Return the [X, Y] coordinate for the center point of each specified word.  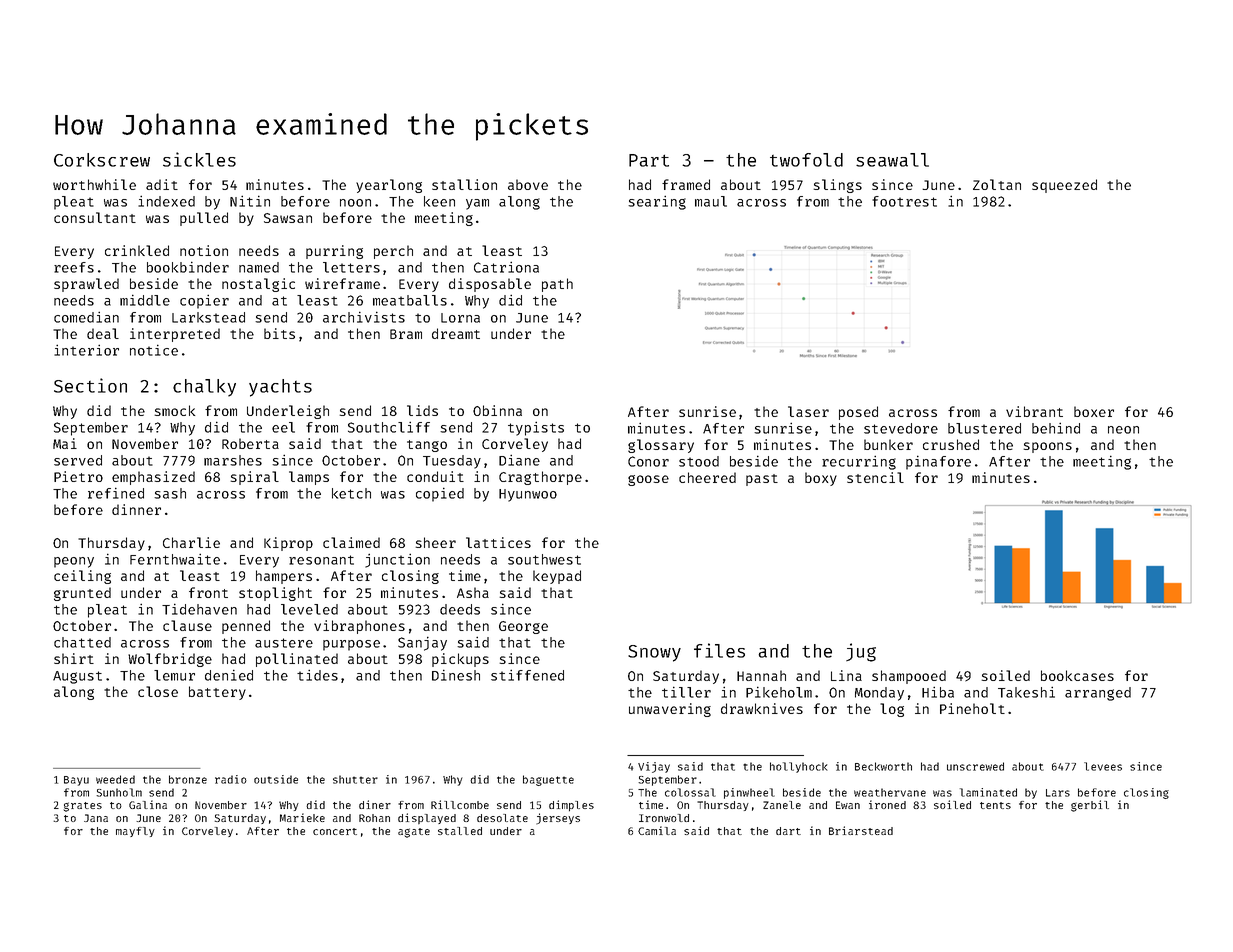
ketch [351, 493]
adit [162, 184]
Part [649, 160]
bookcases [1077, 675]
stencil [875, 477]
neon [1123, 430]
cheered [707, 477]
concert [335, 831]
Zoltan [997, 184]
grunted [82, 594]
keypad [557, 577]
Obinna [497, 410]
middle [145, 300]
